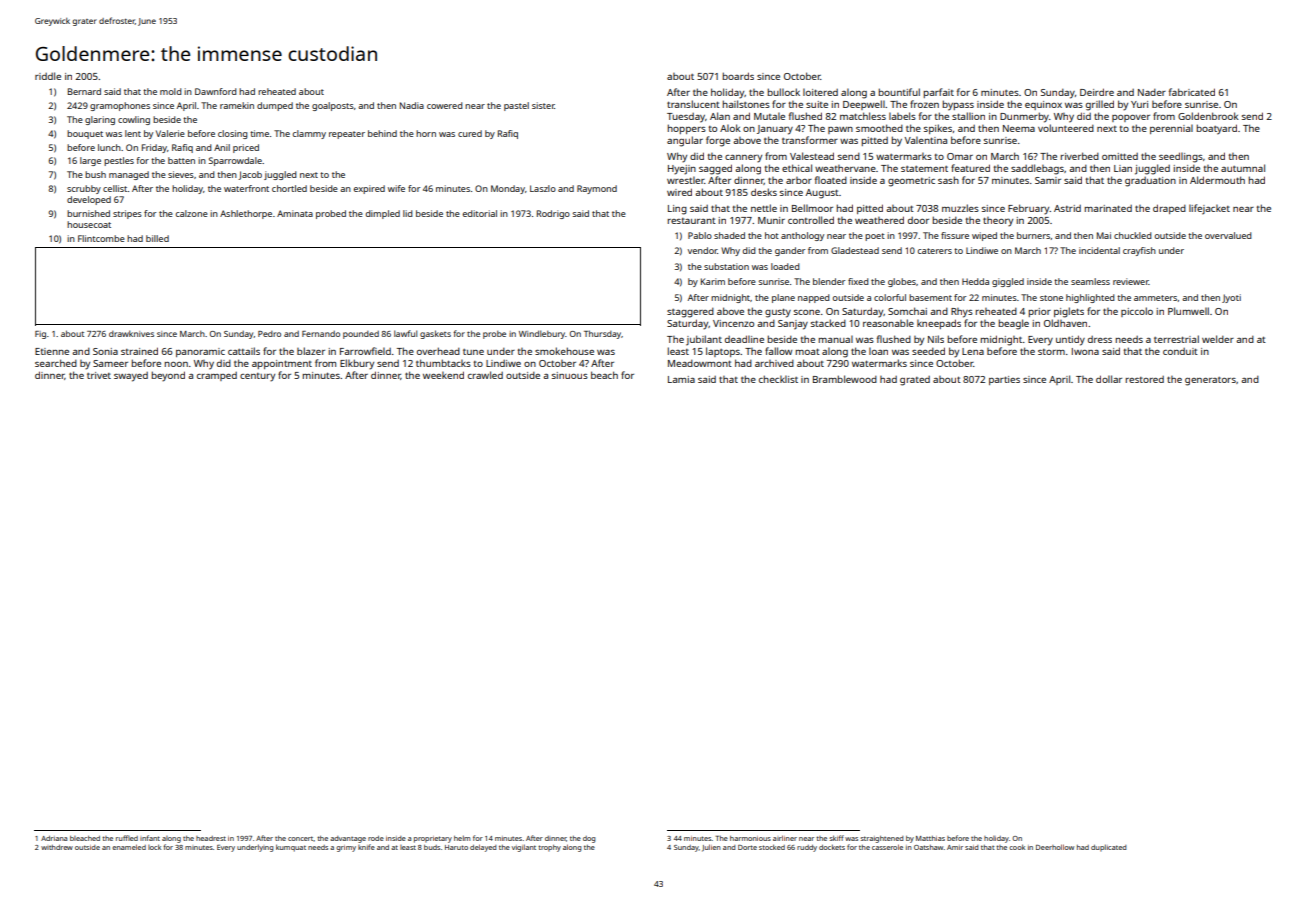  Describe the element at coordinates (346, 848) in the document. I see `grimy` at that location.
